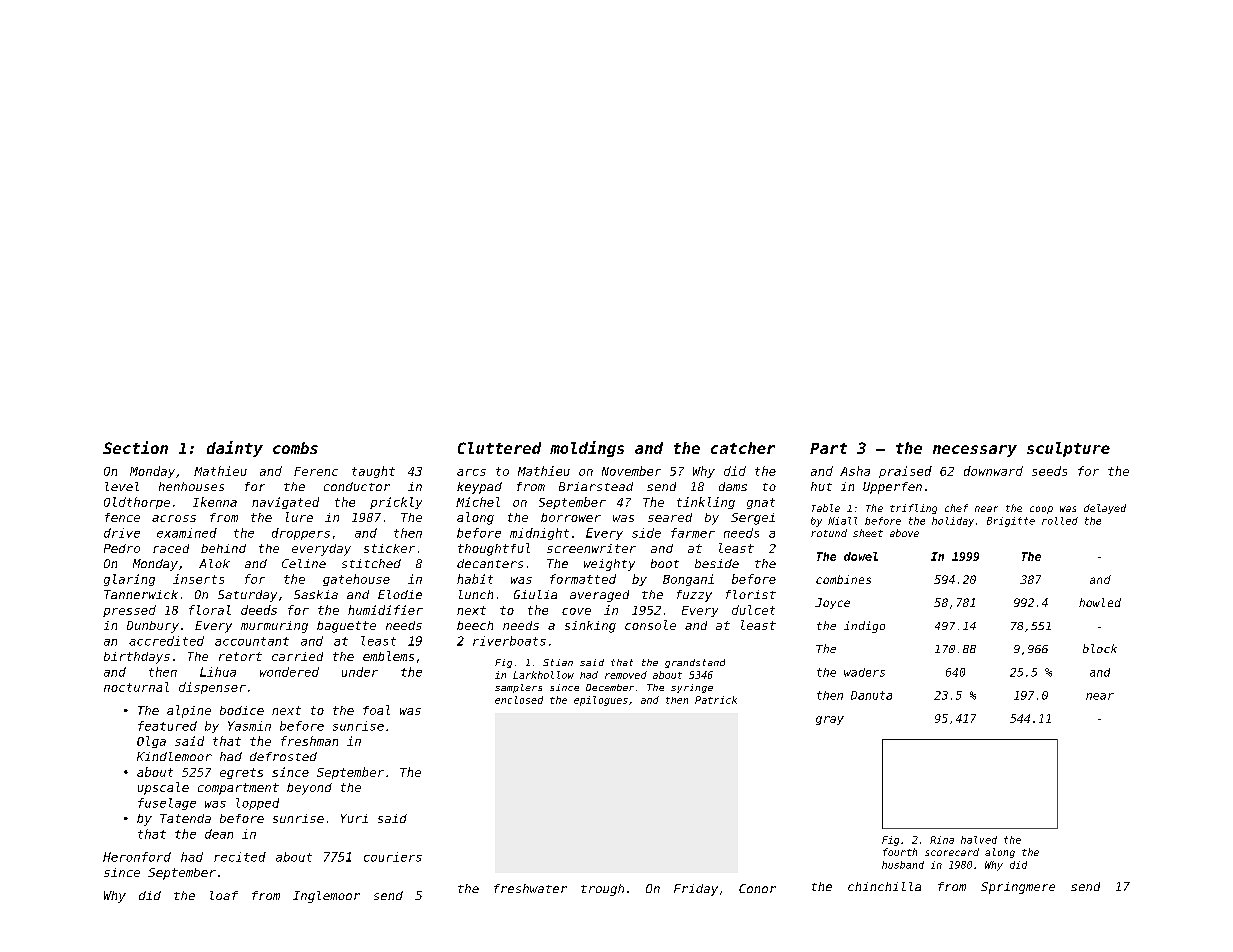 The height and width of the screenshot is (952, 1233). What do you see at coordinates (696, 890) in the screenshot?
I see `Friday` at bounding box center [696, 890].
